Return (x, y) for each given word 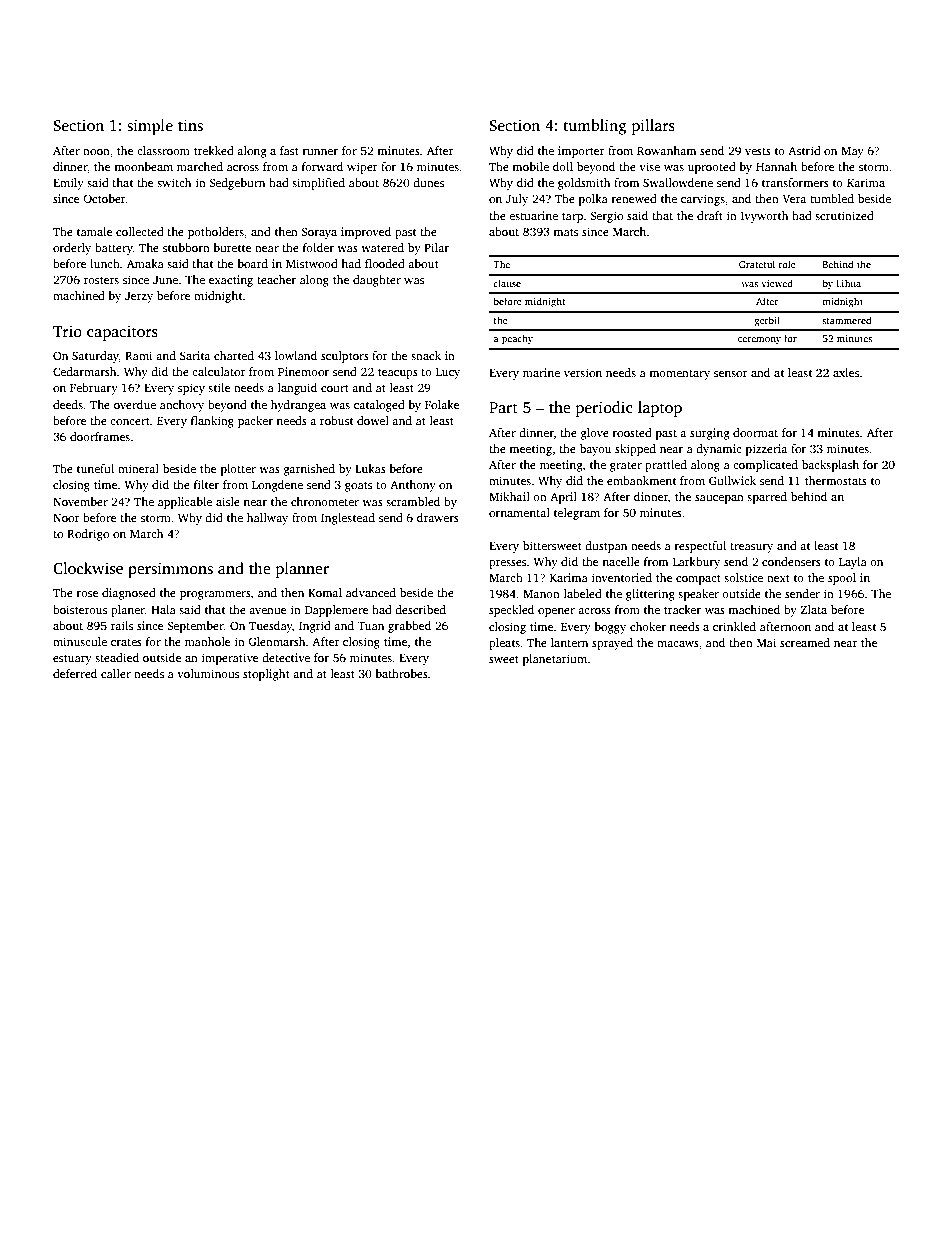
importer (581, 152)
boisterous (80, 609)
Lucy (448, 373)
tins (190, 125)
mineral (138, 468)
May (852, 152)
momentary (679, 375)
